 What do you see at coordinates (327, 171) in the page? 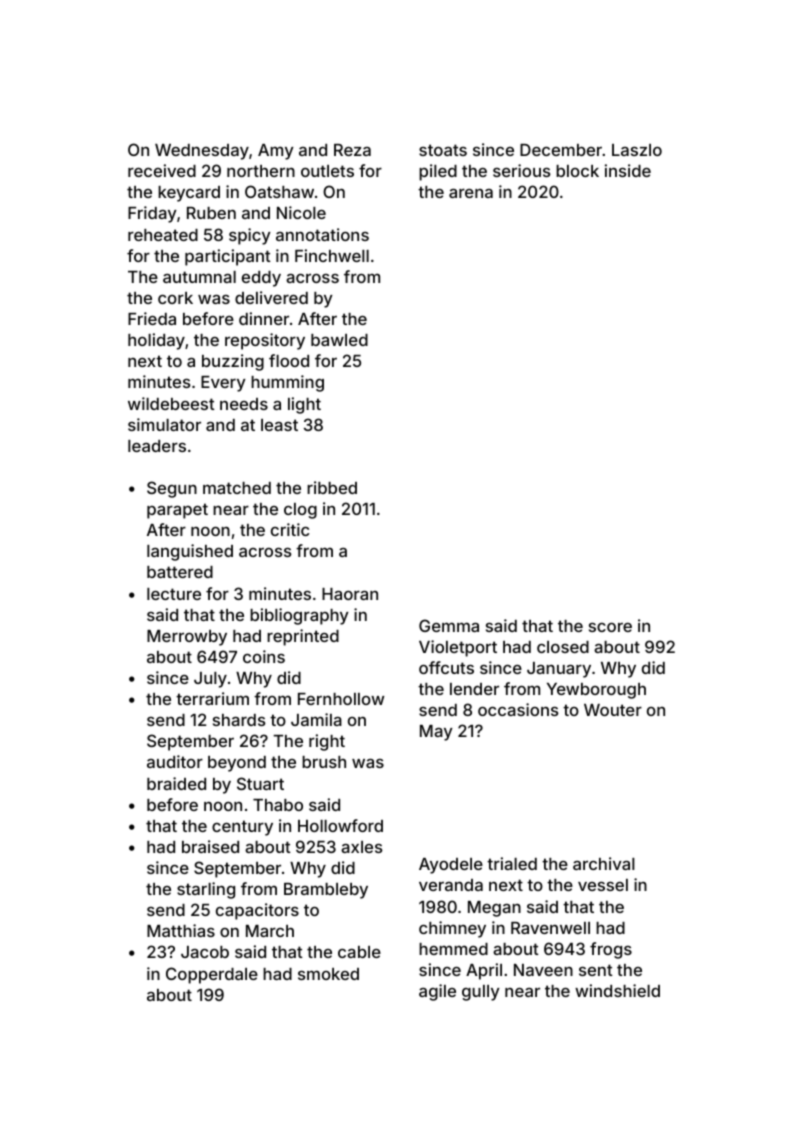
I see `outlets` at bounding box center [327, 171].
